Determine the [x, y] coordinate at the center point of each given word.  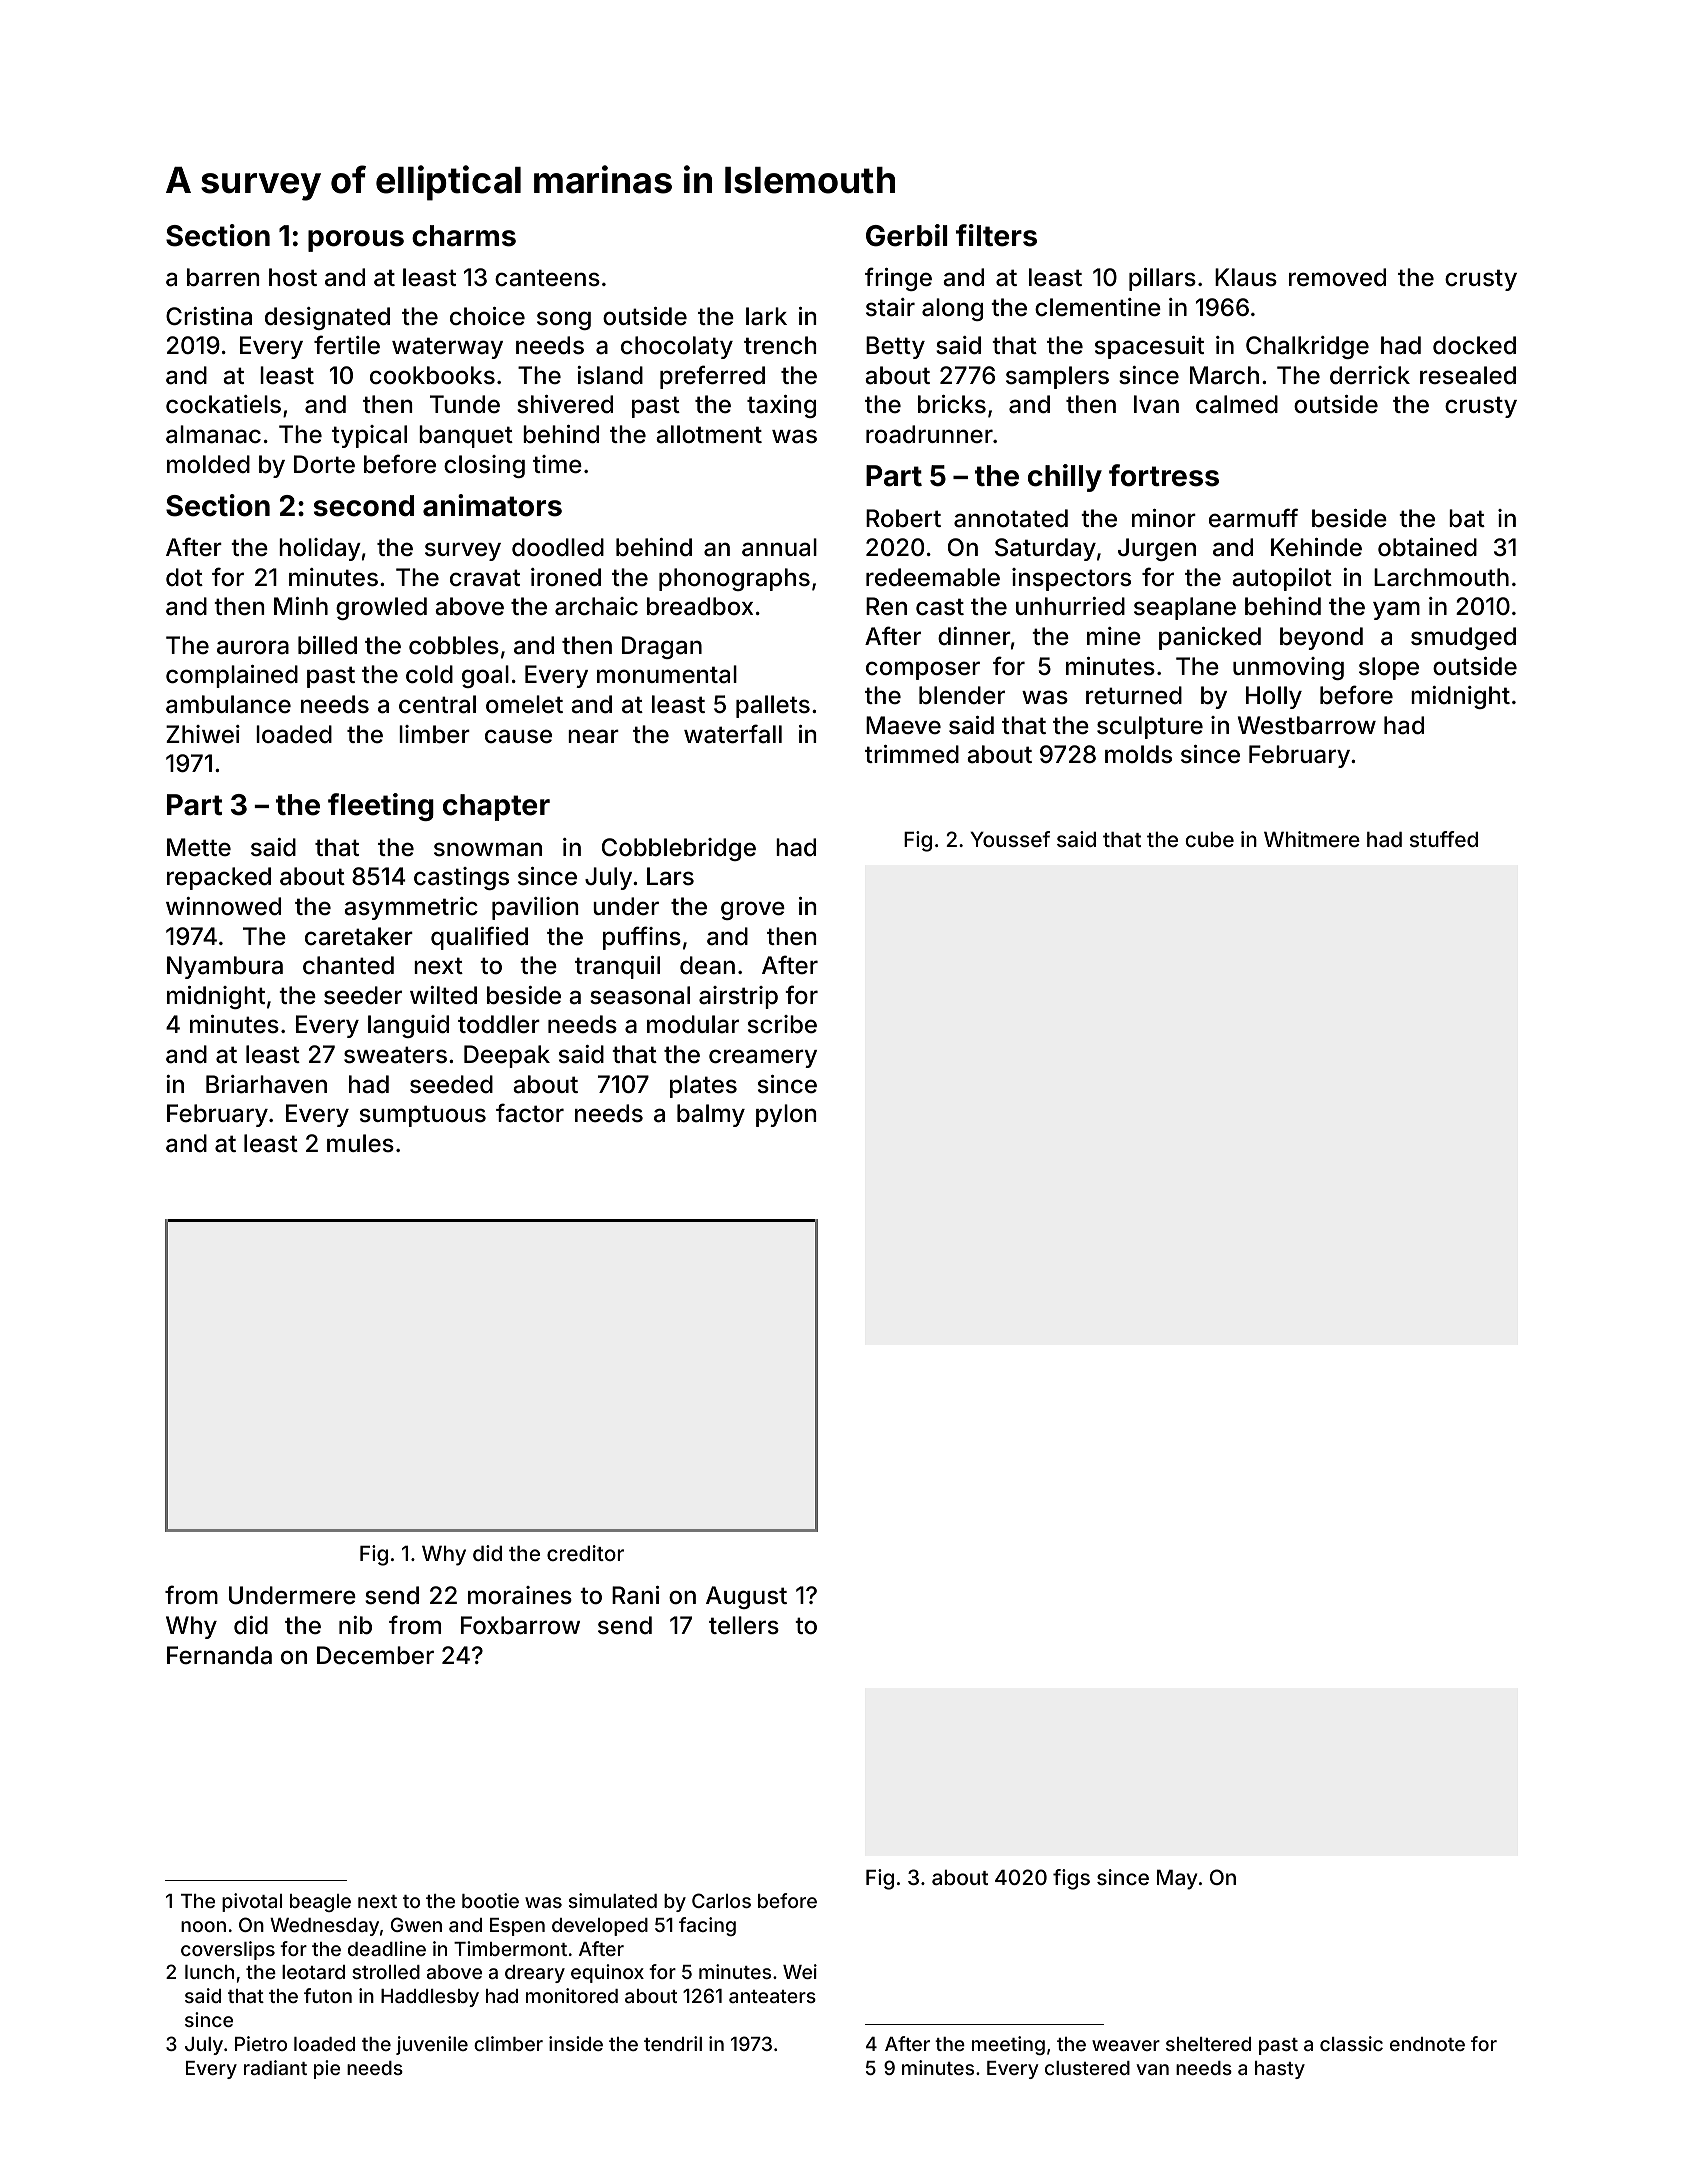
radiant [275, 2067]
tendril [673, 2043]
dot [184, 577]
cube [1209, 839]
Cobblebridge [679, 849]
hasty [1280, 2070]
